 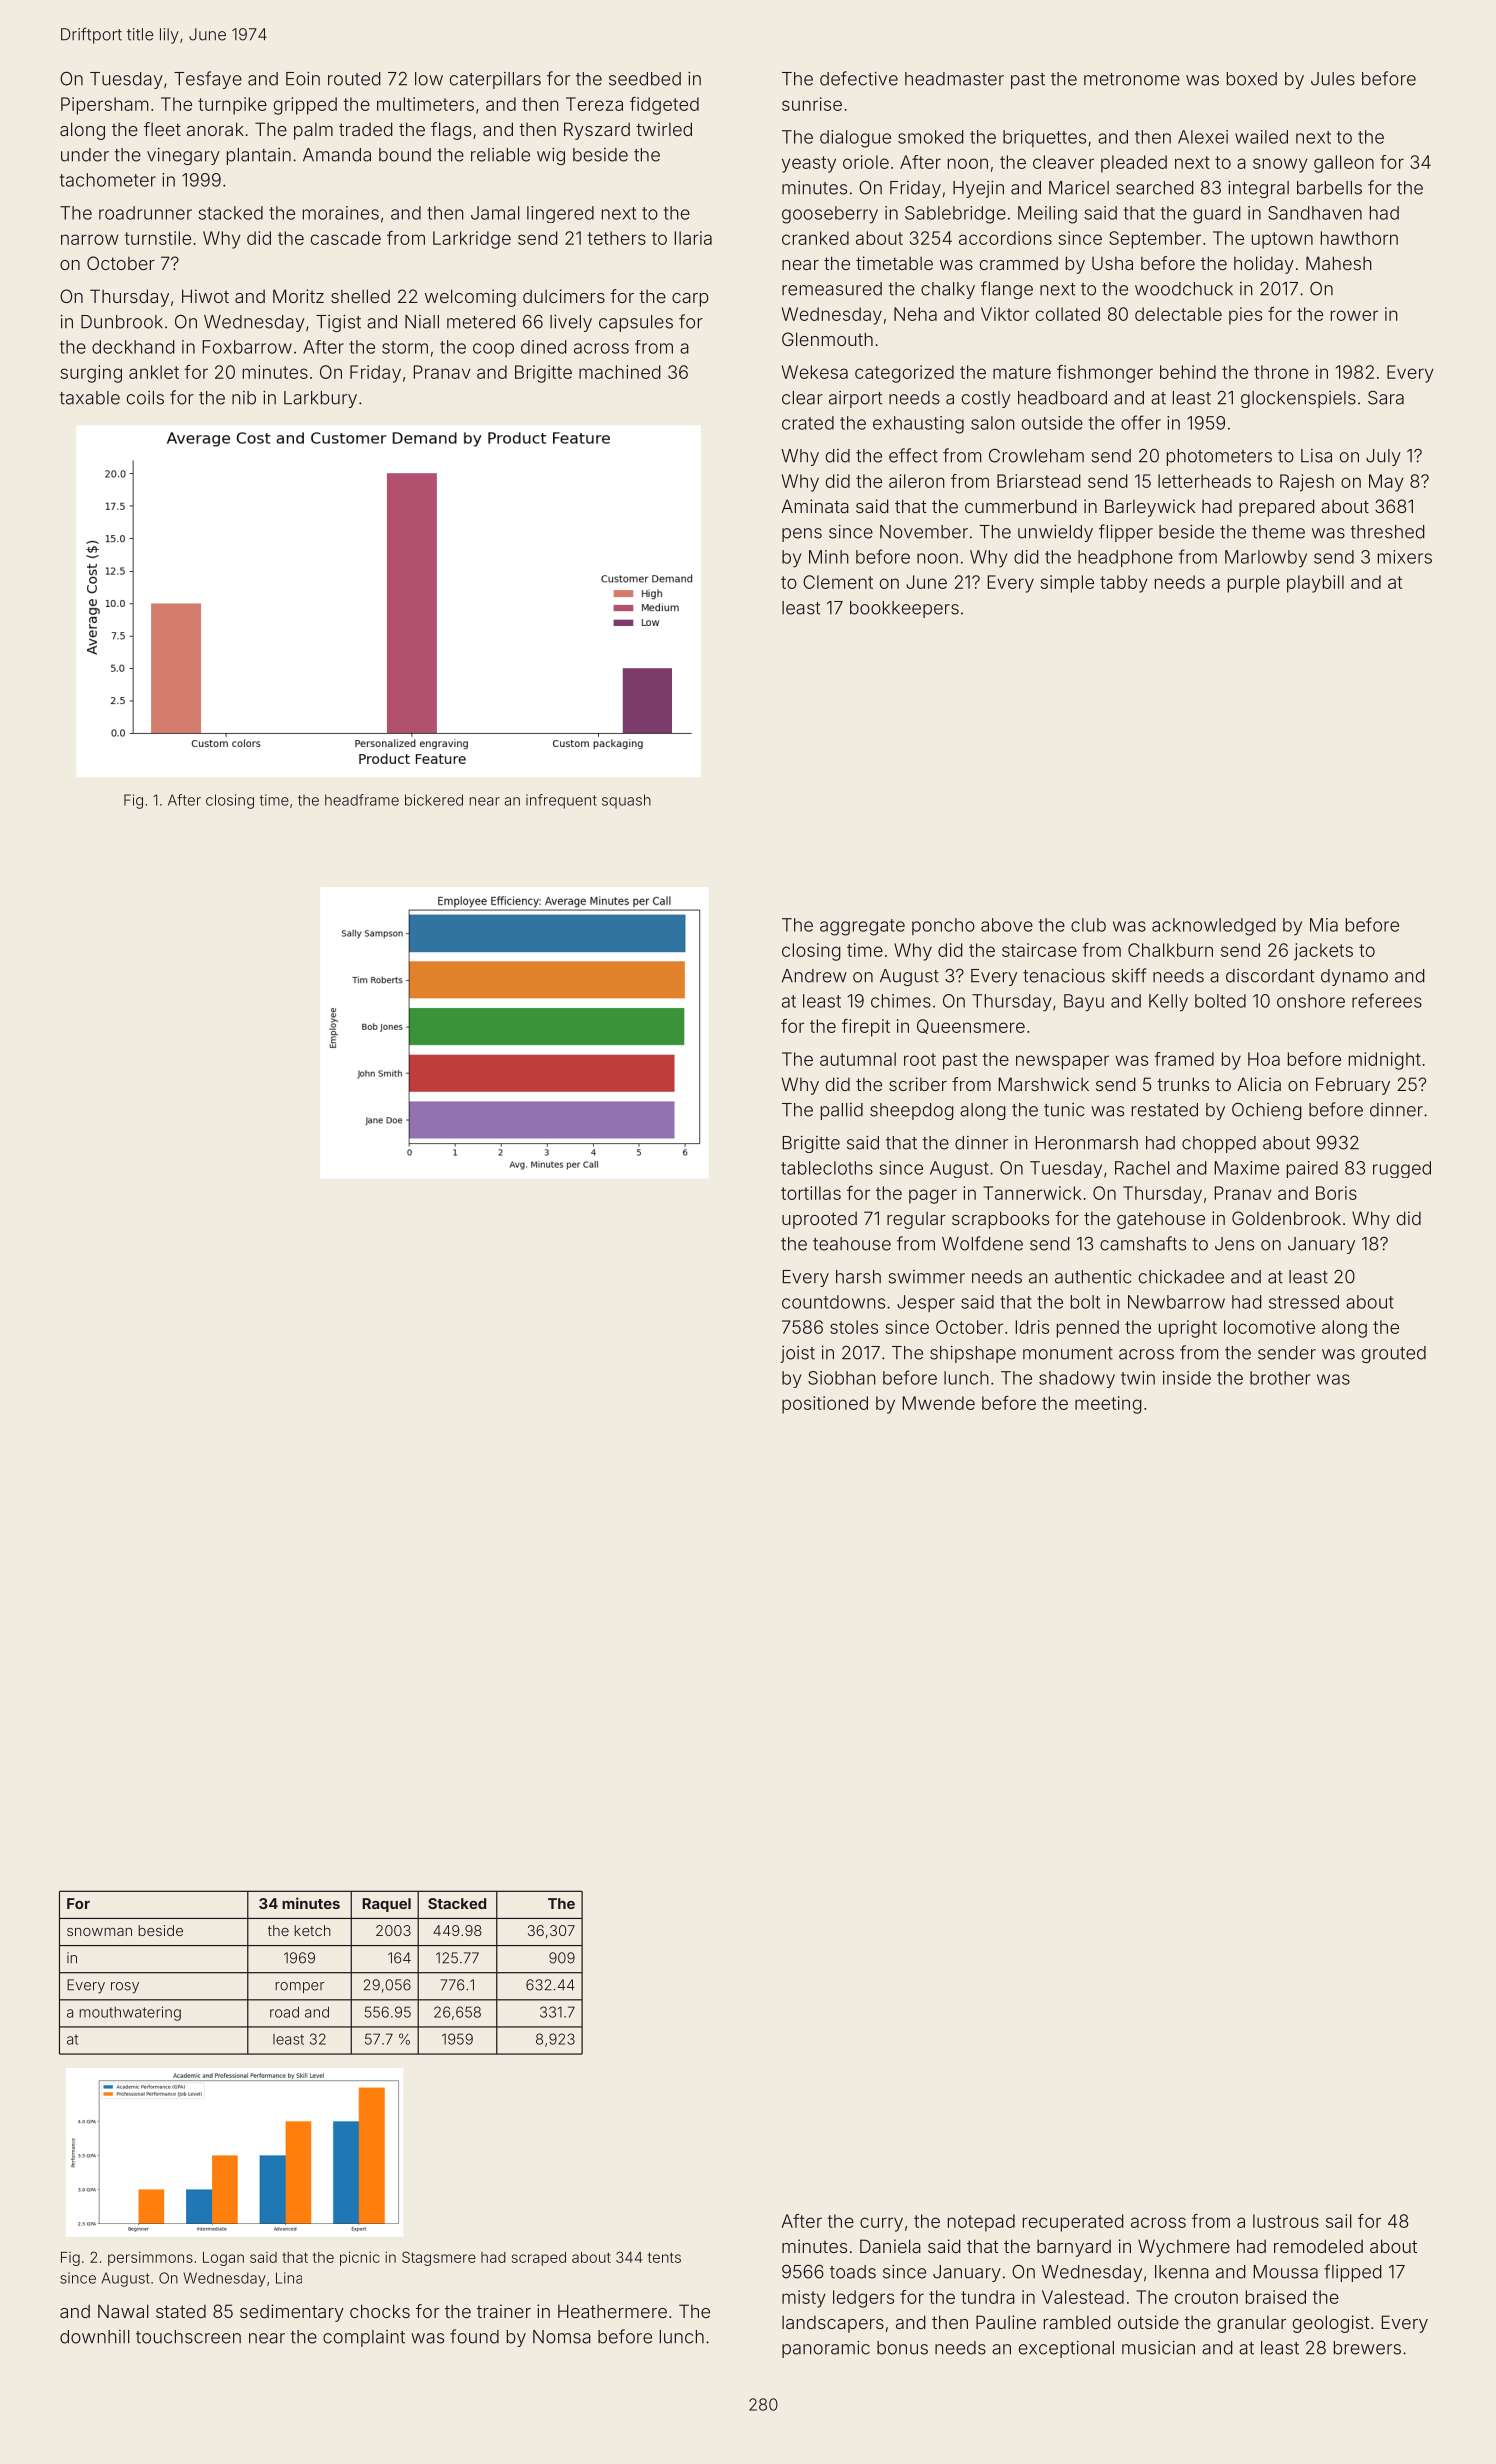 What do you see at coordinates (362, 800) in the page?
I see `headframe` at bounding box center [362, 800].
